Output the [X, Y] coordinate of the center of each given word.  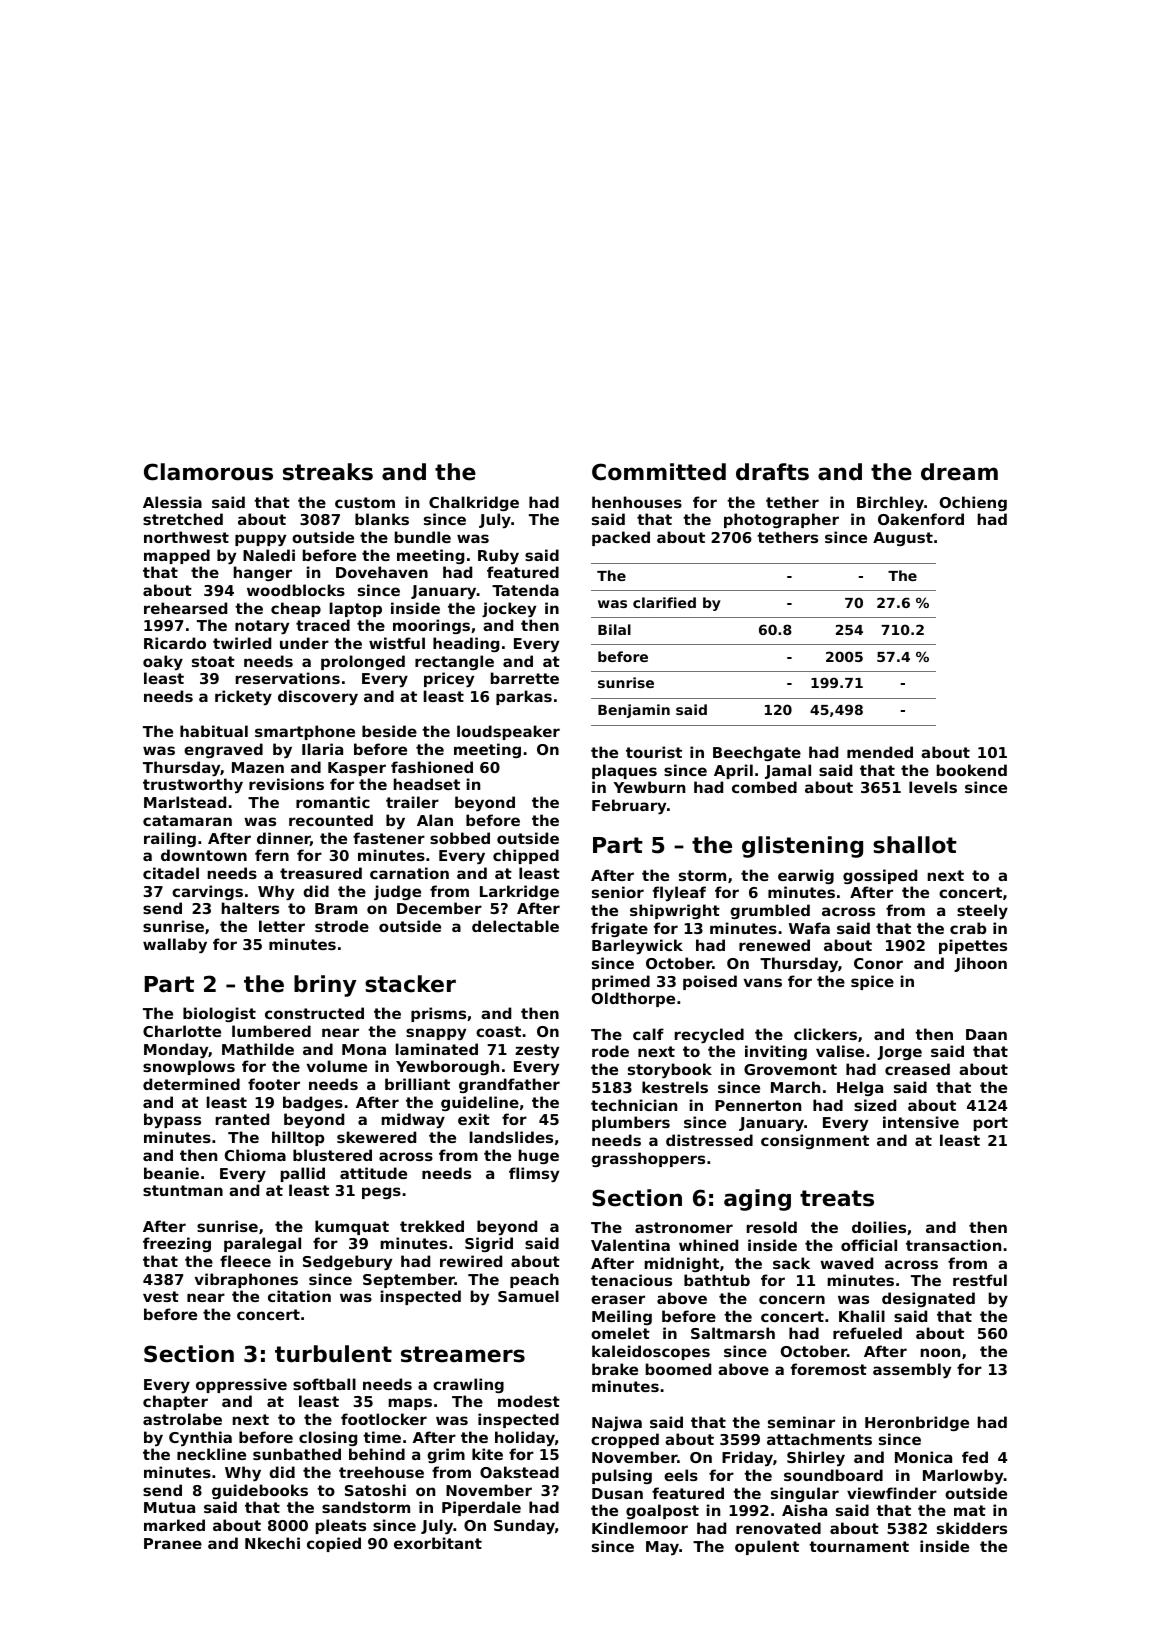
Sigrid [489, 1244]
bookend [972, 770]
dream [959, 472]
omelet [620, 1333]
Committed [659, 472]
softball [324, 1384]
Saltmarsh [733, 1333]
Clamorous [208, 472]
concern [792, 1299]
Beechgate [757, 753]
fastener [389, 838]
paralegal [262, 1244]
